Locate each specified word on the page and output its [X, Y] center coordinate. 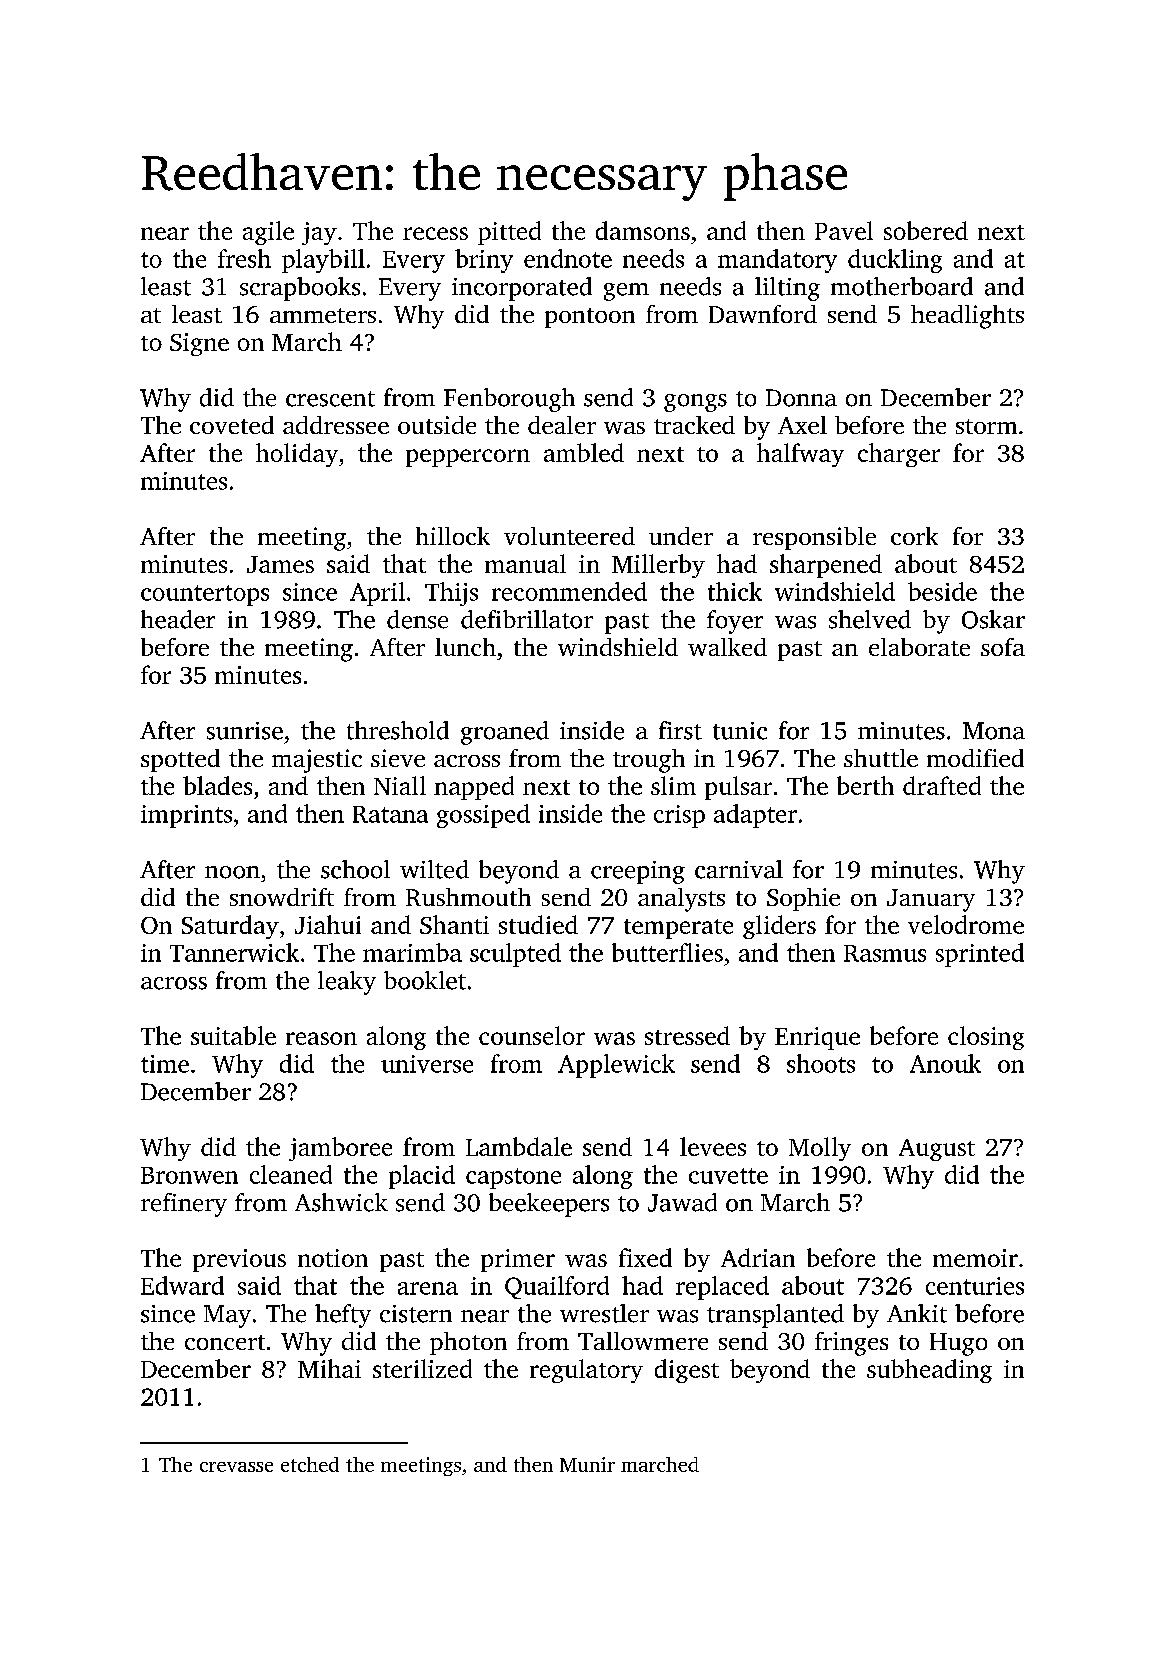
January [931, 900]
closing [986, 1038]
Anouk [945, 1063]
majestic [317, 761]
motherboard [902, 286]
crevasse [236, 1467]
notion [333, 1258]
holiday [297, 455]
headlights [967, 317]
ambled [584, 452]
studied [538, 924]
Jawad [682, 1202]
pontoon [590, 318]
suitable [233, 1035]
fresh [244, 258]
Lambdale [519, 1146]
